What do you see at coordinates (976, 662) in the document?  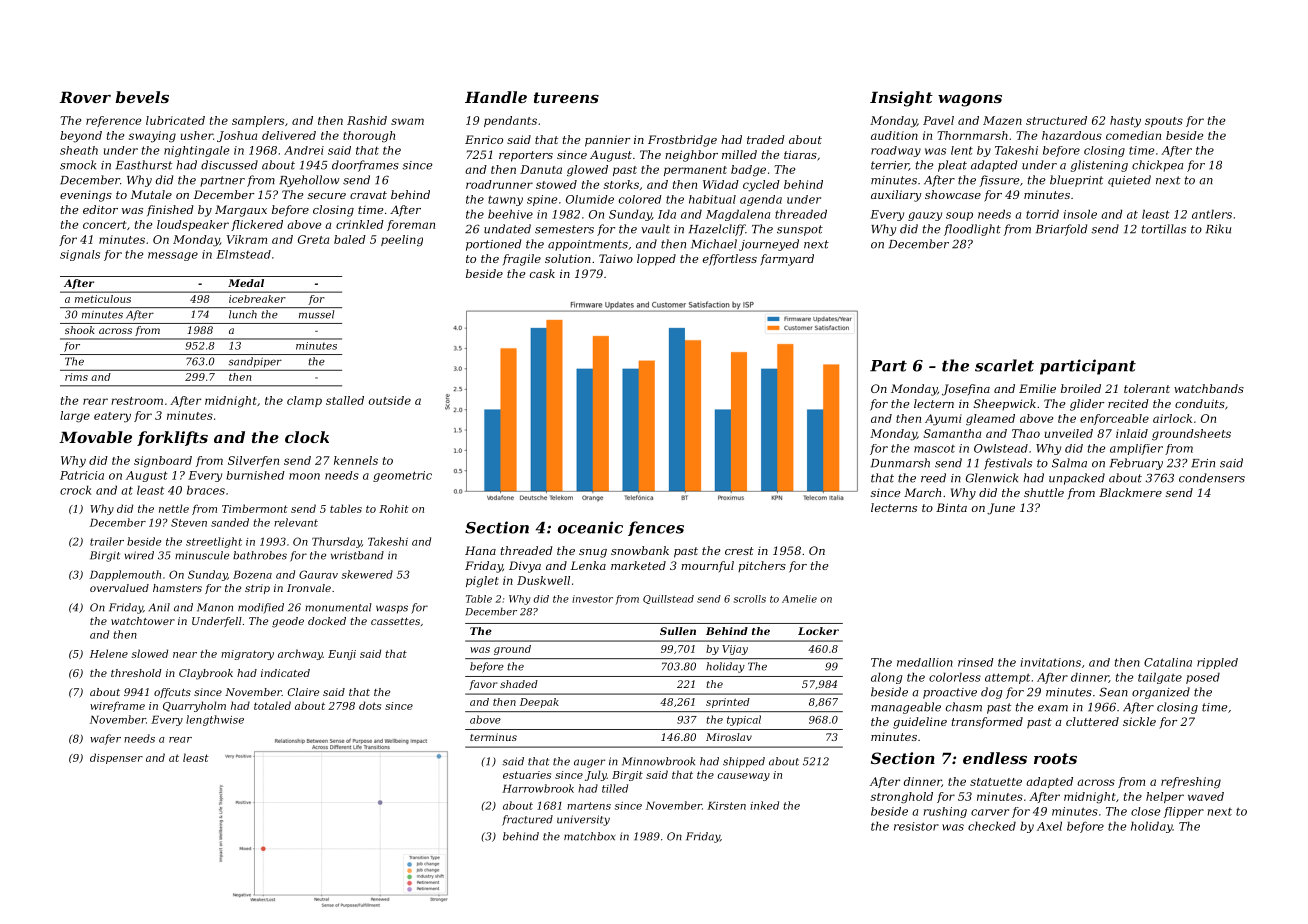 I see `rinsed` at bounding box center [976, 662].
